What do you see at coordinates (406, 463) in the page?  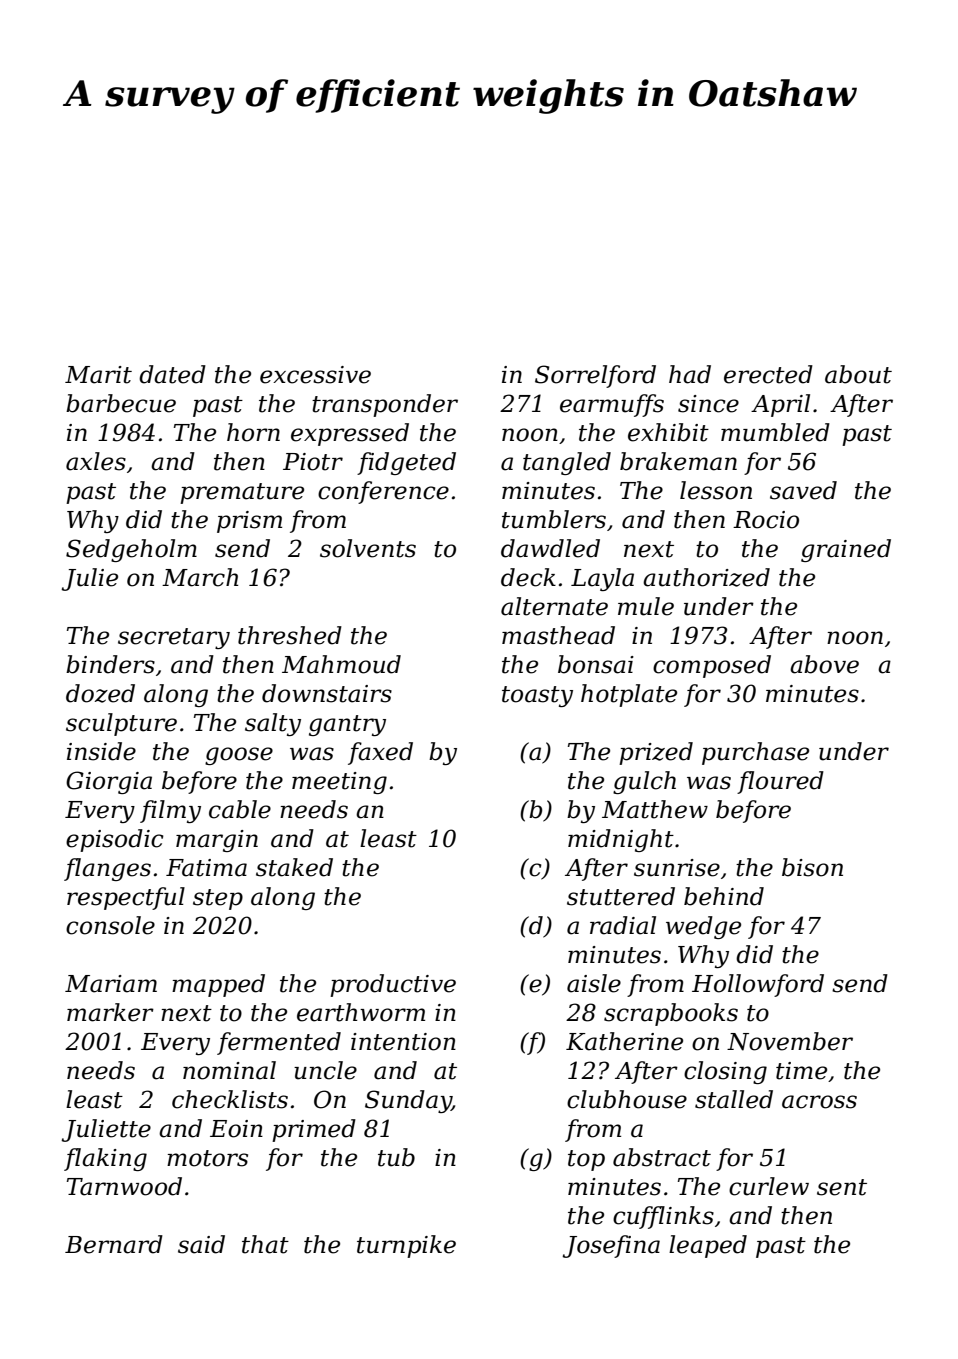 I see `fidgeted` at bounding box center [406, 463].
